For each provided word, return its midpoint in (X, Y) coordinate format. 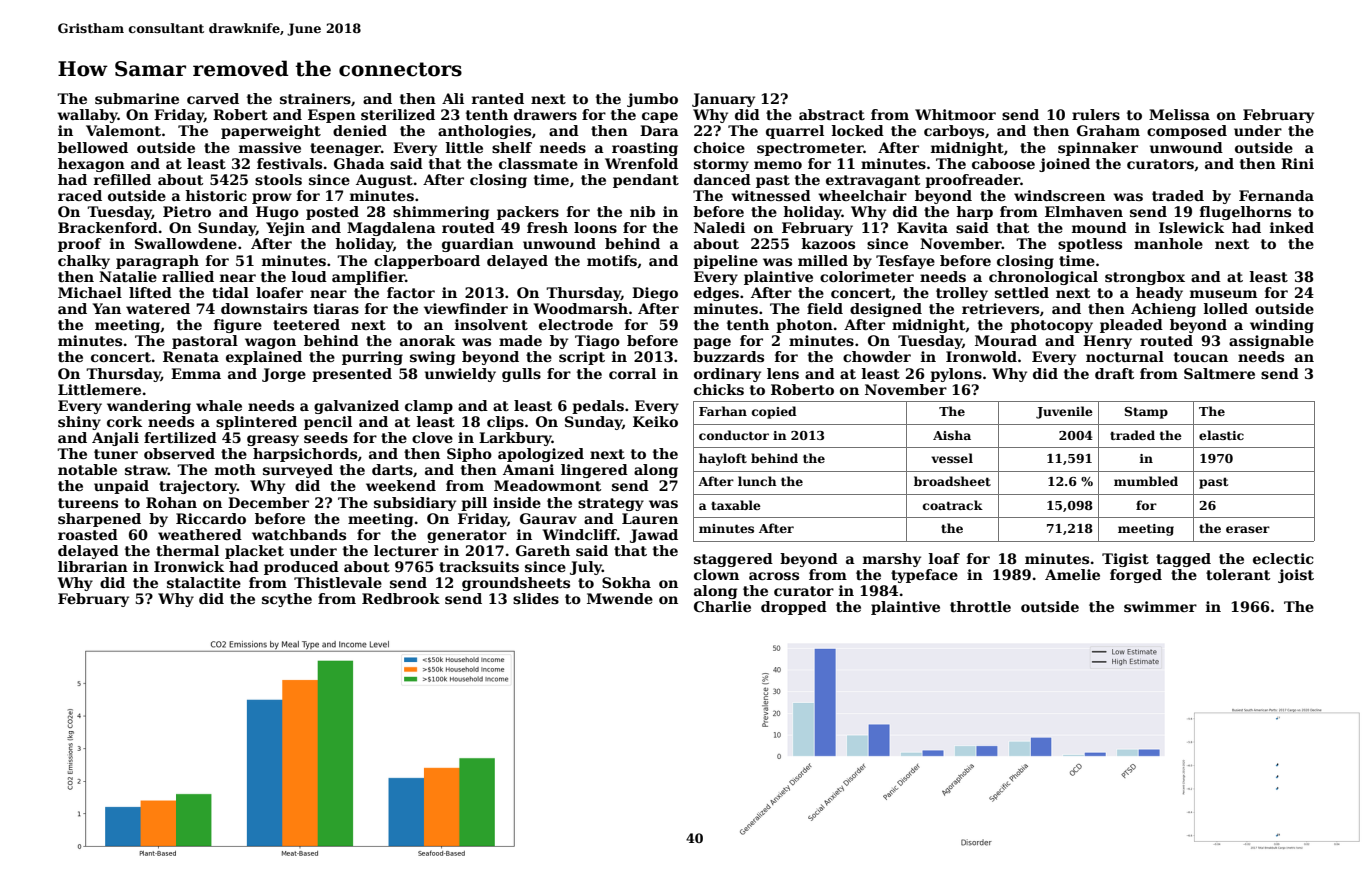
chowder (877, 356)
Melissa (1179, 114)
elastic (1221, 435)
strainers (315, 98)
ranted (498, 98)
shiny (79, 423)
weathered (200, 534)
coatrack (953, 505)
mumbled (1146, 481)
